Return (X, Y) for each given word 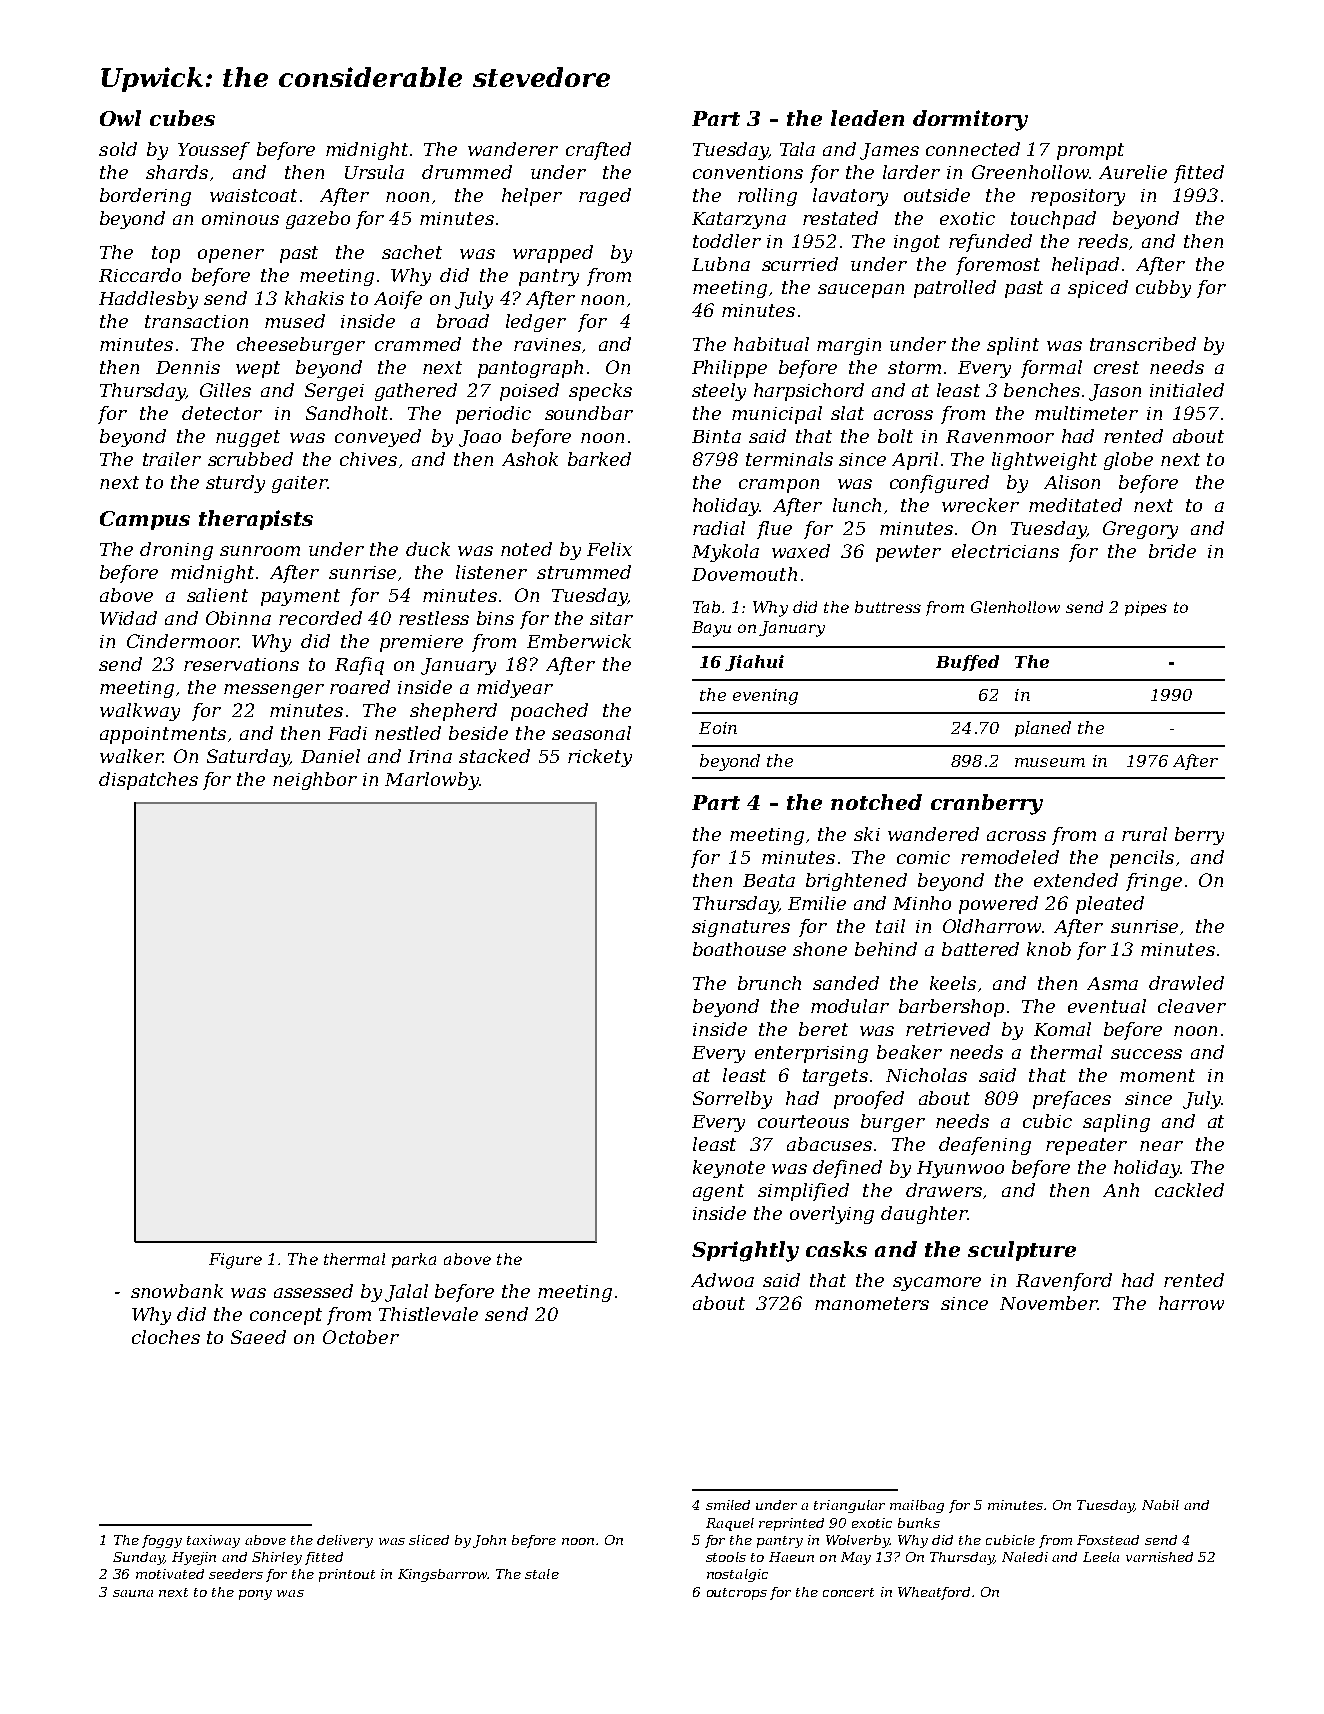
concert (848, 1592)
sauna (133, 1593)
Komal (1062, 1029)
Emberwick (579, 641)
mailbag (917, 1506)
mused (295, 321)
